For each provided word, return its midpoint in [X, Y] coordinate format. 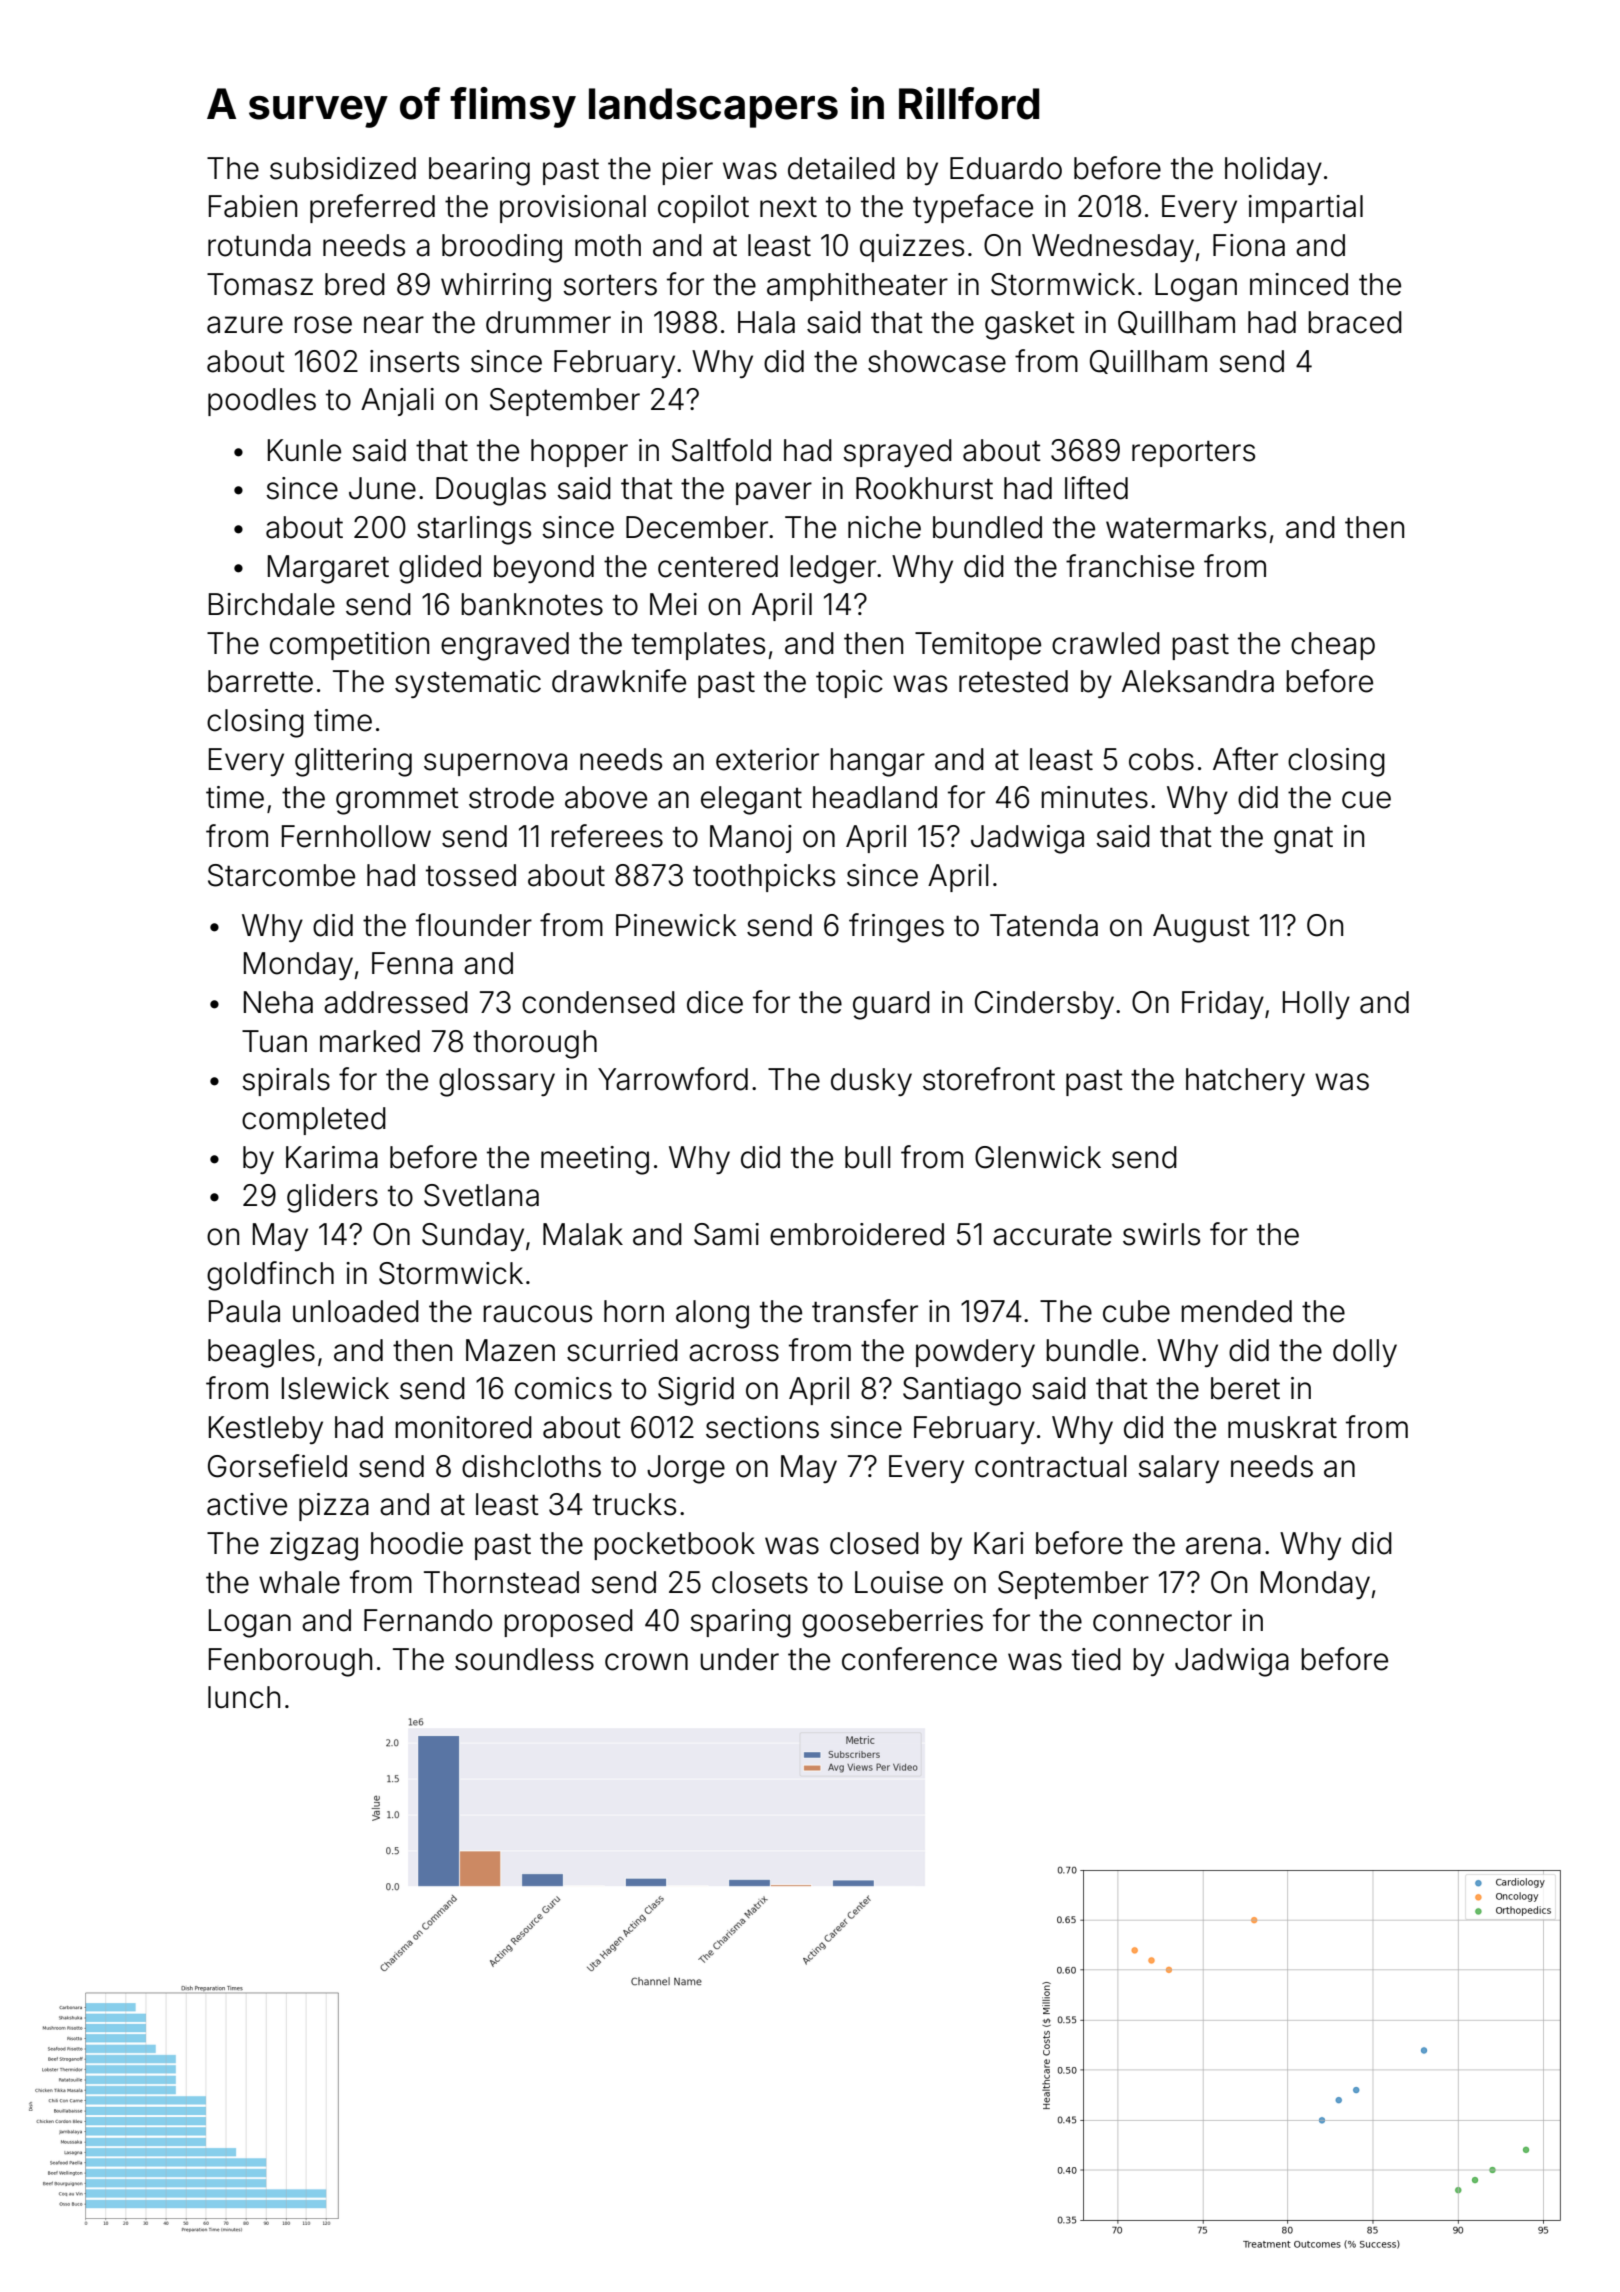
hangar [877, 762]
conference [919, 1659]
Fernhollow [356, 836]
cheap [1333, 646]
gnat [1303, 840]
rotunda [259, 245]
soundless [524, 1659]
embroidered [857, 1234]
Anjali [397, 402]
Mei [673, 604]
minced [1299, 284]
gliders [332, 1198]
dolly [1365, 1353]
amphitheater [857, 287]
